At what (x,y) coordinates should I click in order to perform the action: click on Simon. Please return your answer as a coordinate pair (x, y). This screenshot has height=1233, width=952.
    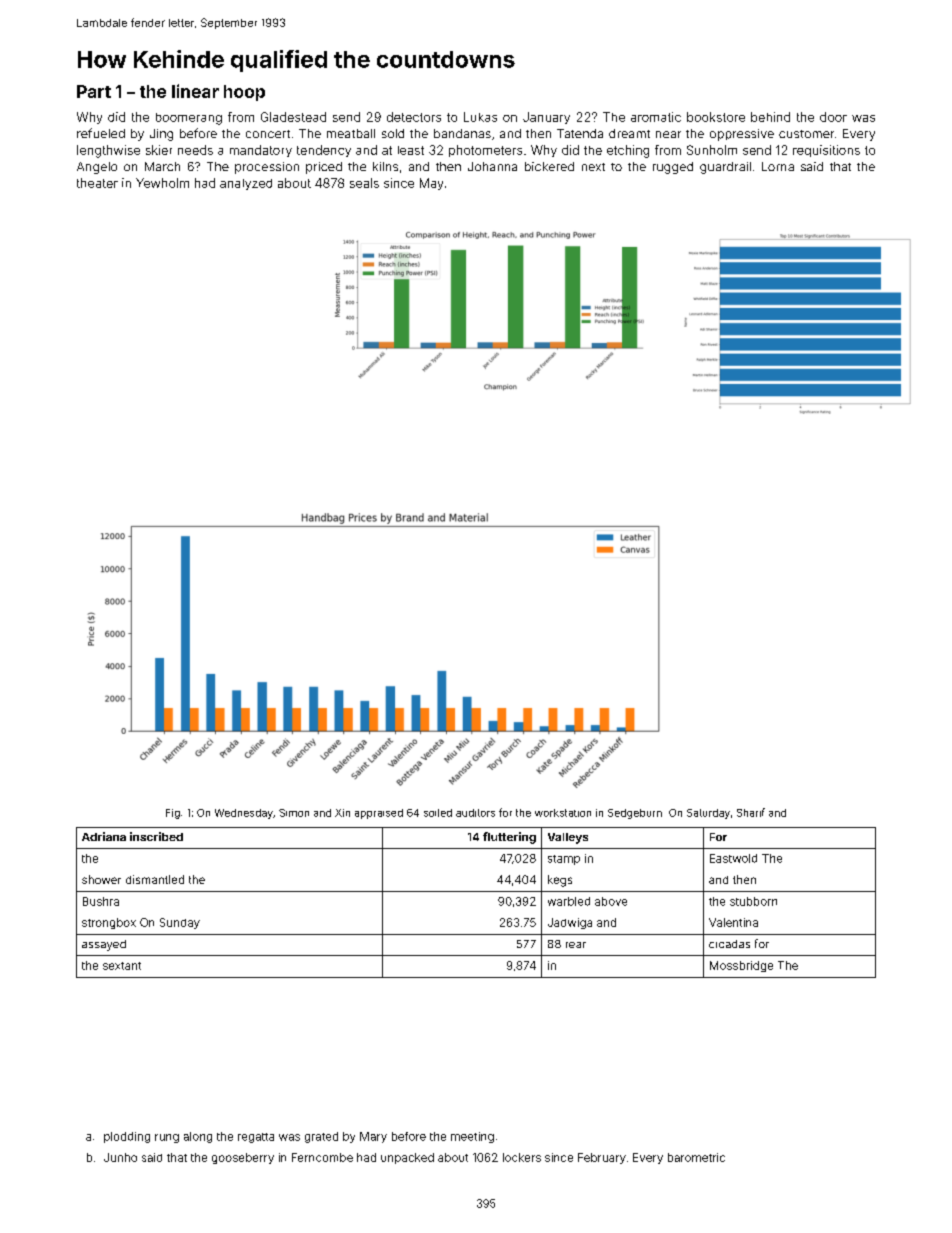
    Looking at the image, I should click on (294, 813).
